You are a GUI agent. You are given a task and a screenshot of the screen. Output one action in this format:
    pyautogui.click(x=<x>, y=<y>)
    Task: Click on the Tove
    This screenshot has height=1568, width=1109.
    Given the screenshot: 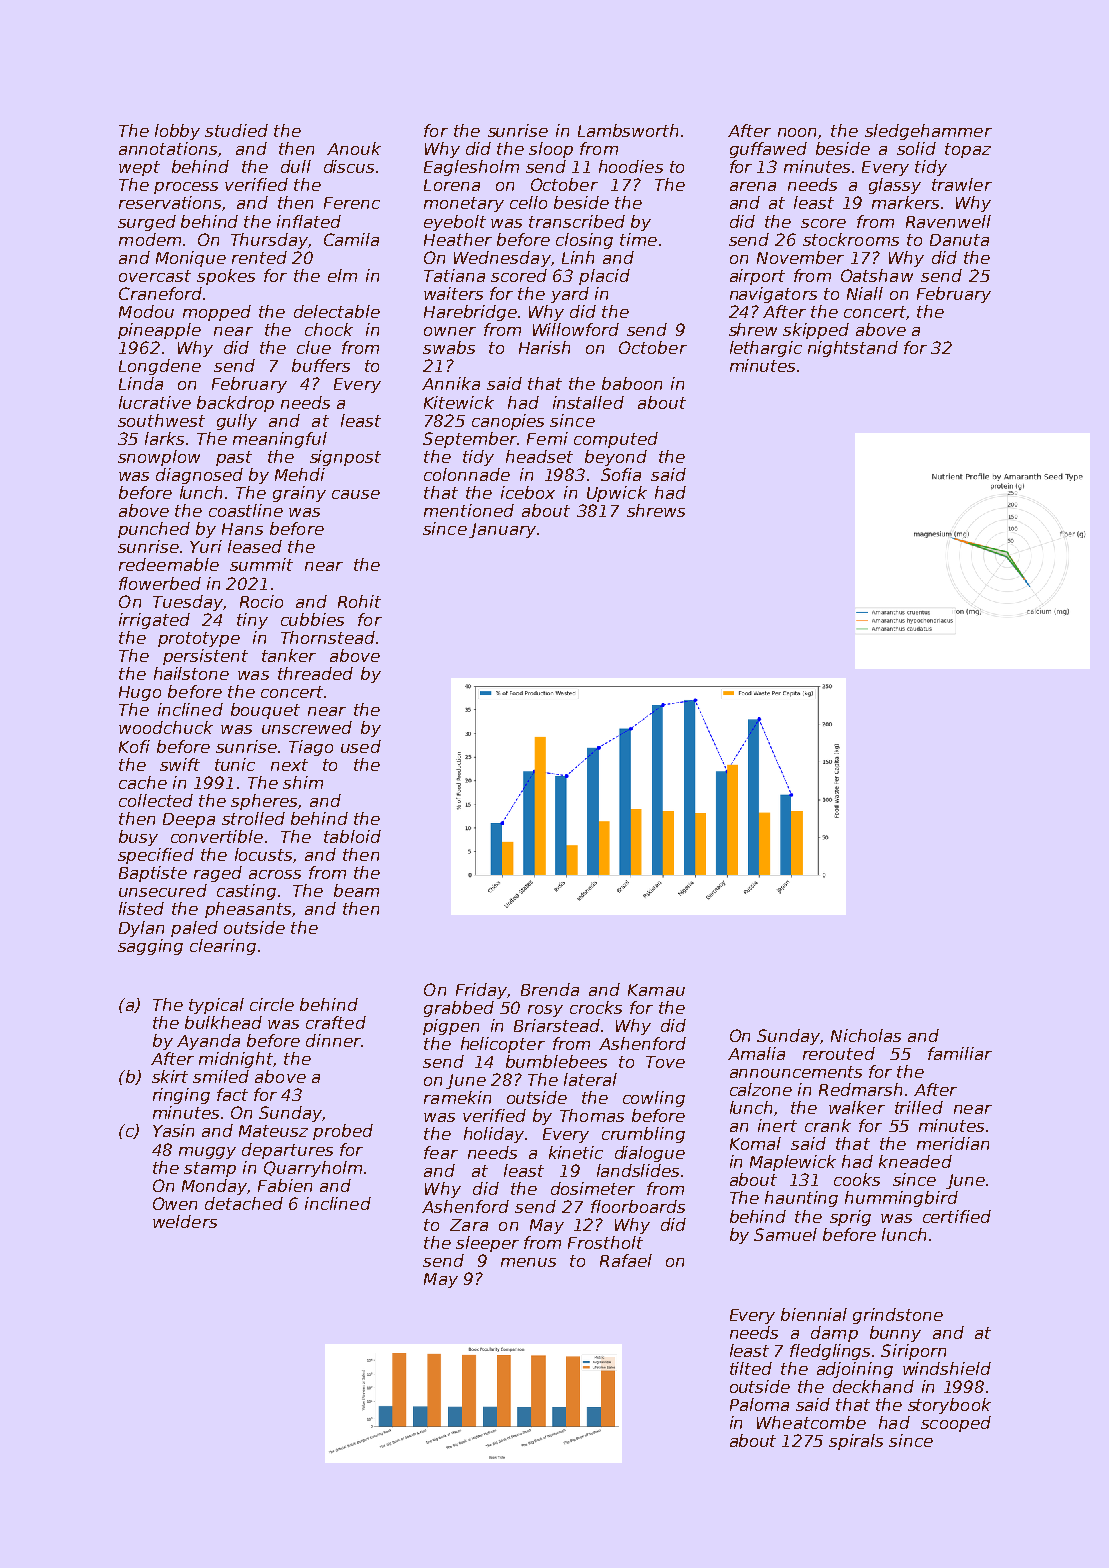 What is the action you would take?
    pyautogui.click(x=665, y=1062)
